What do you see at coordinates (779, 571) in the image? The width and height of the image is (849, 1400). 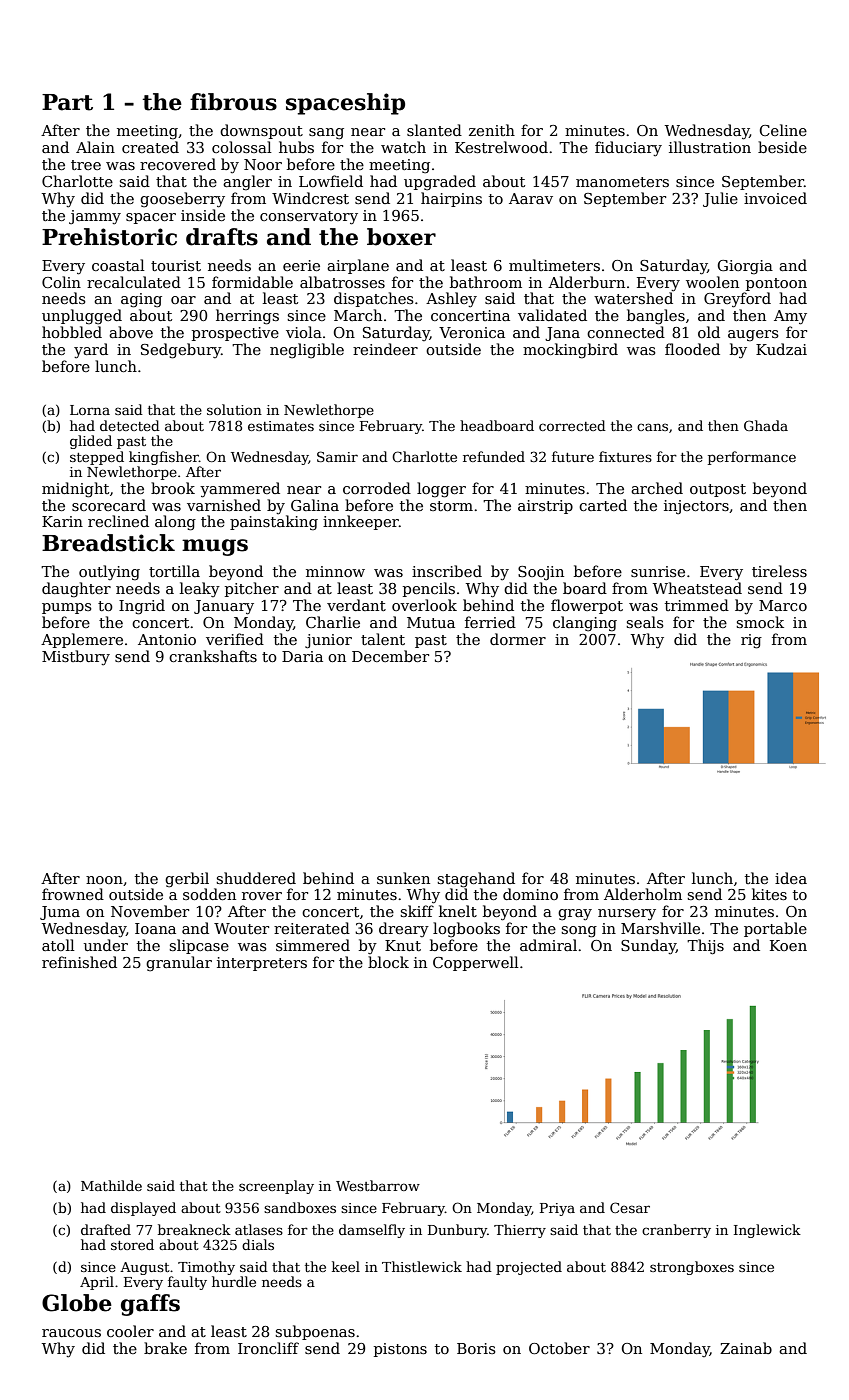 I see `tireless` at bounding box center [779, 571].
